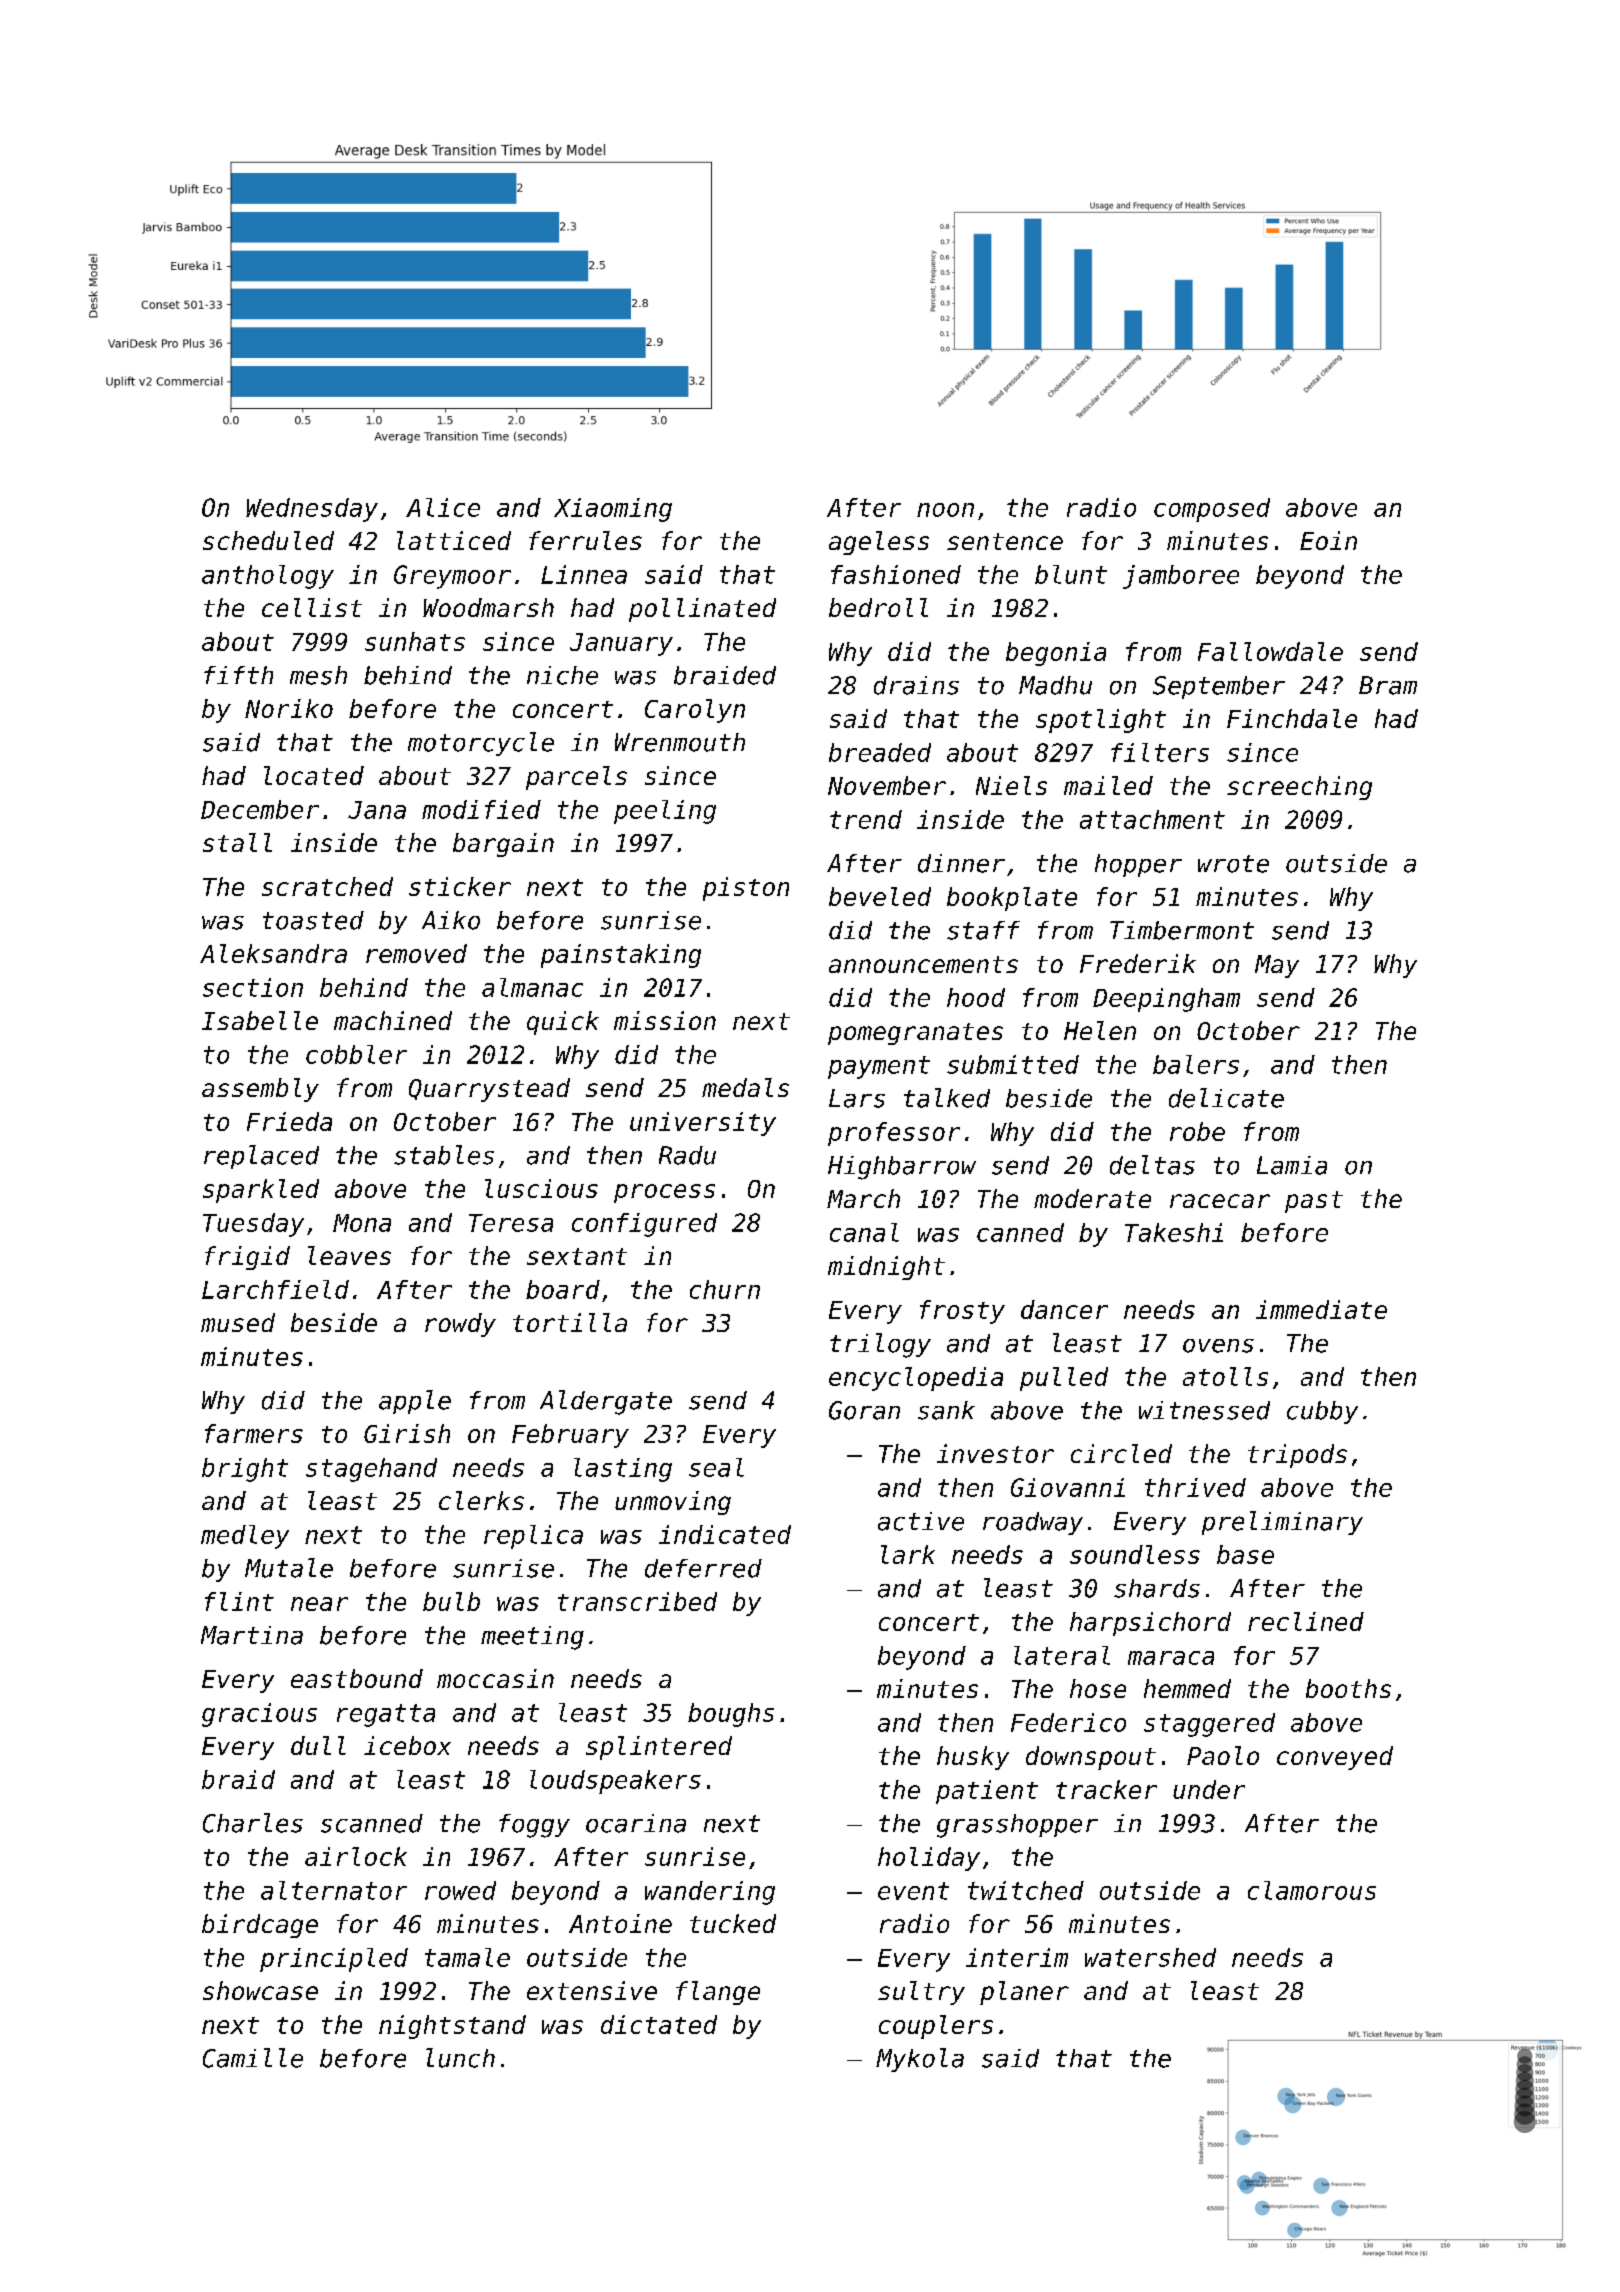 Image resolution: width=1620 pixels, height=2292 pixels. Describe the element at coordinates (920, 2060) in the image. I see `Mykola` at that location.
